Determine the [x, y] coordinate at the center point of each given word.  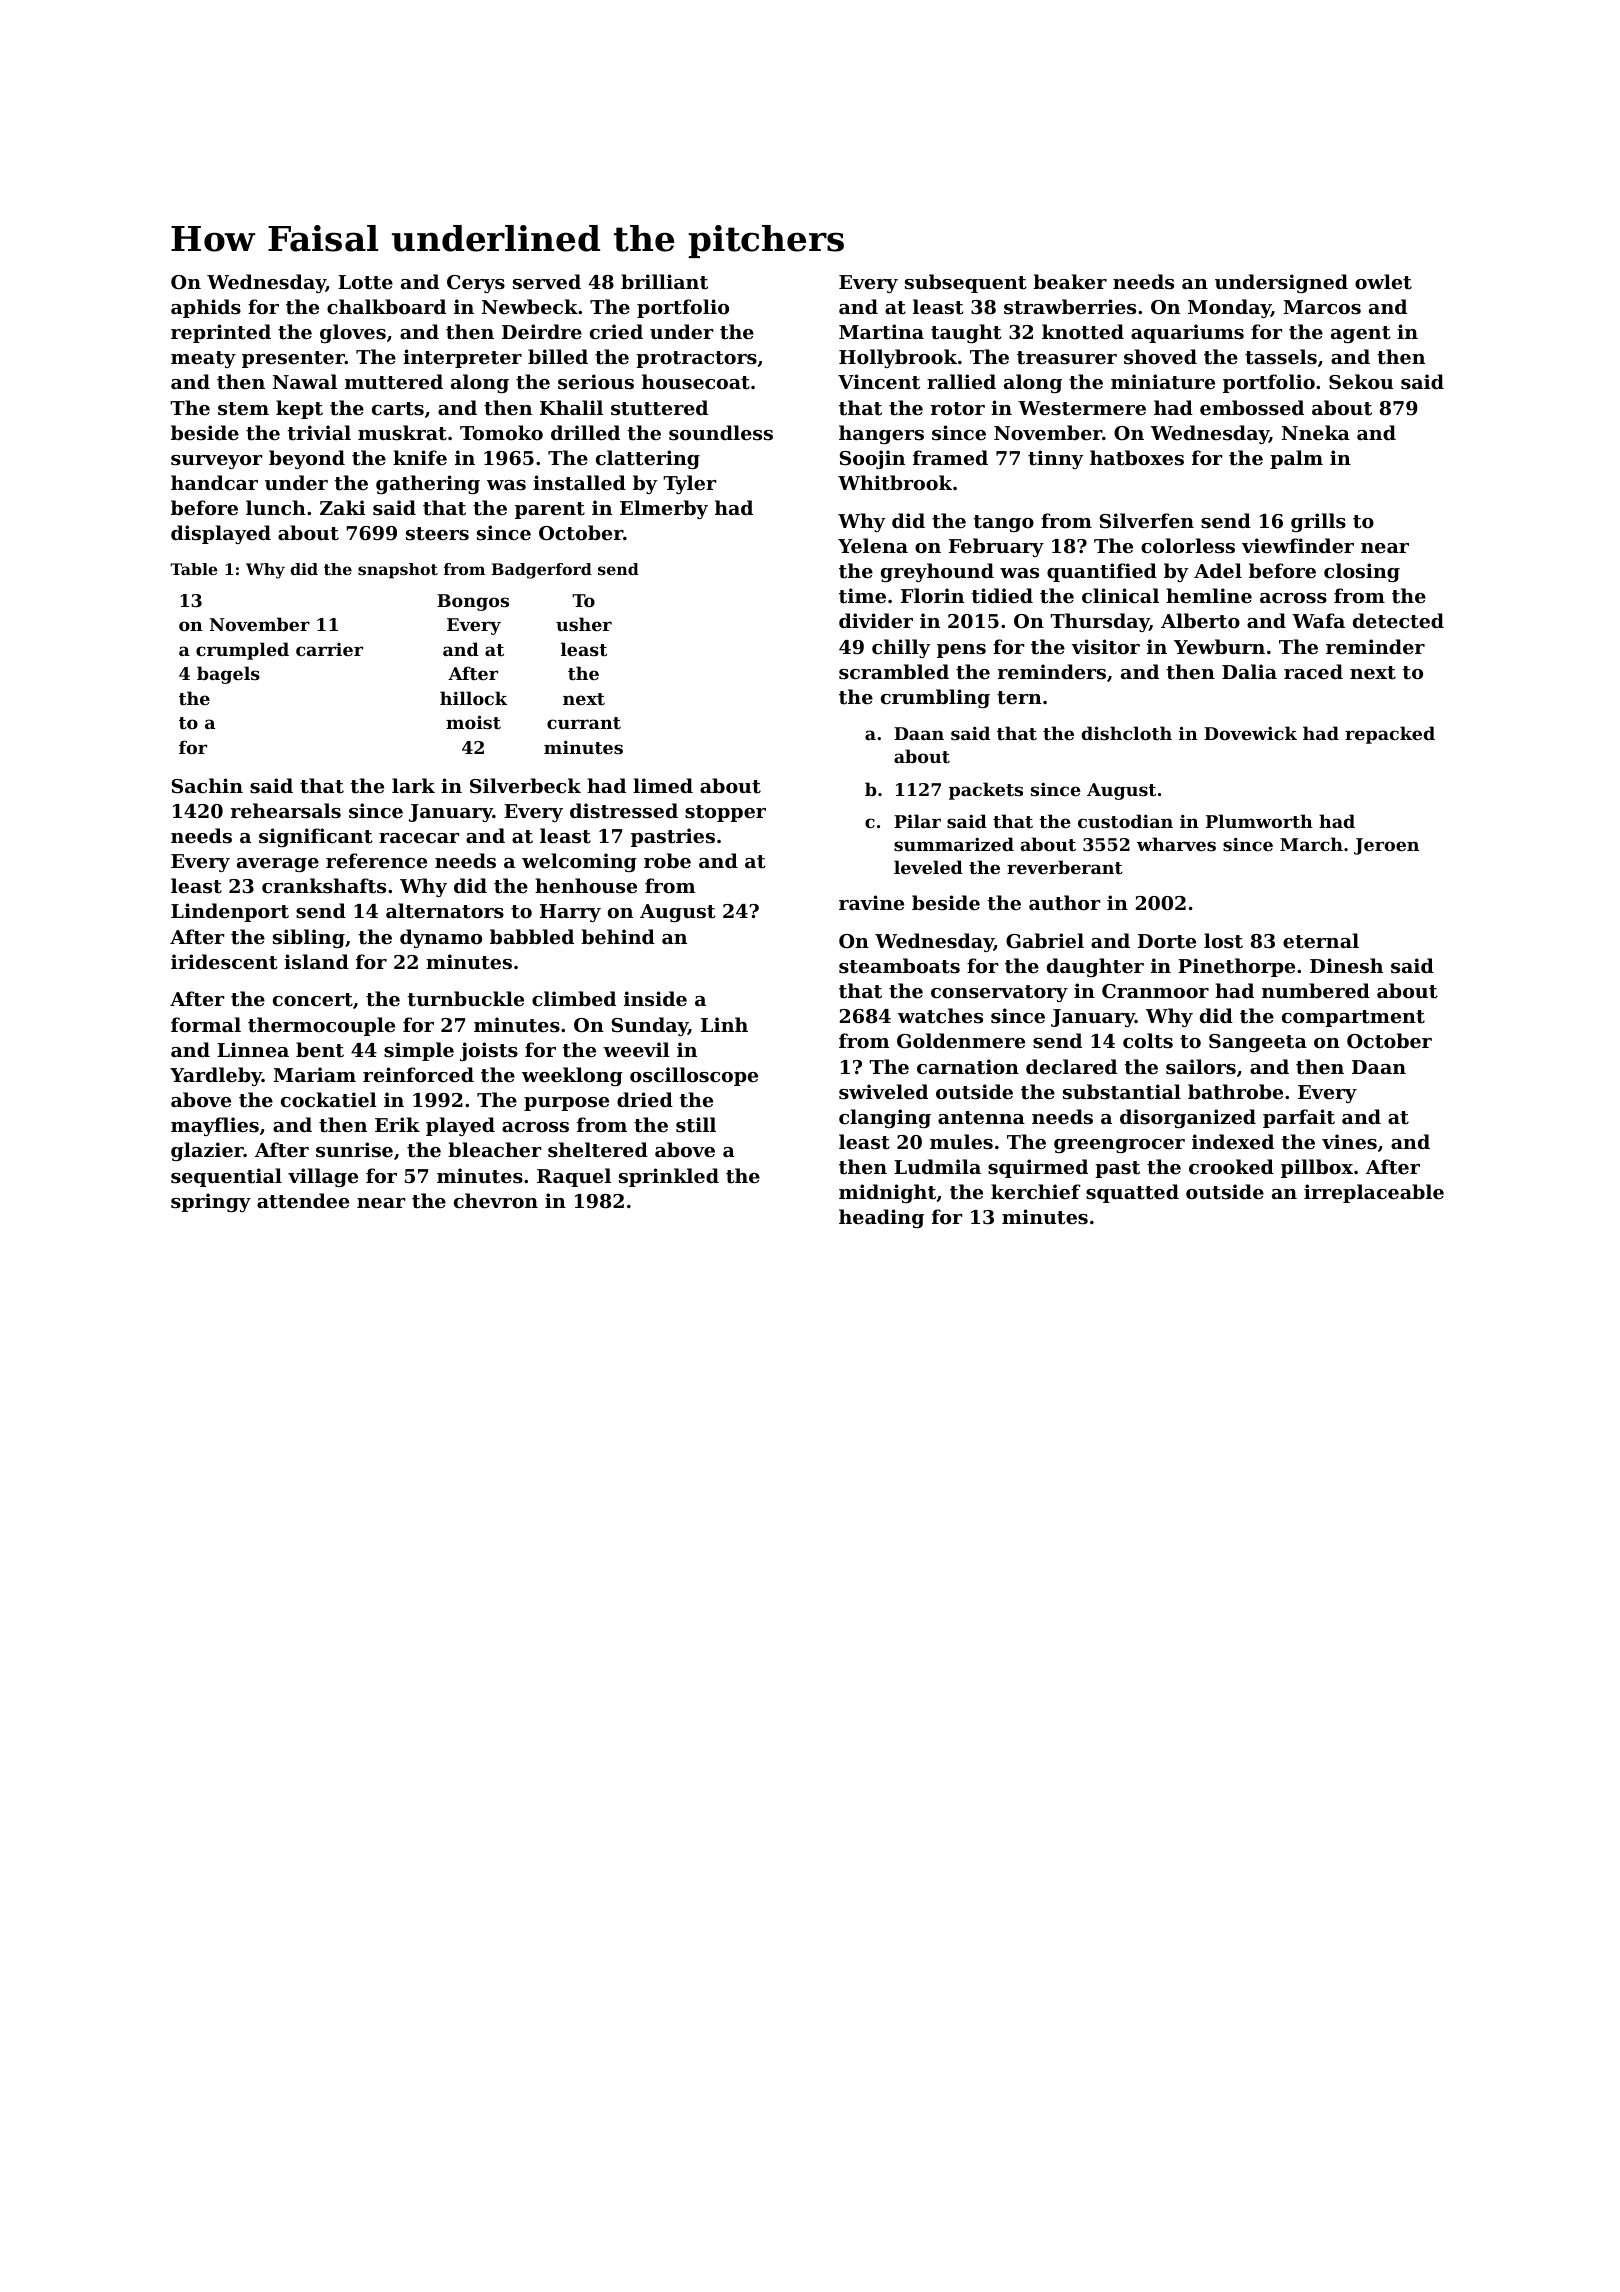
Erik [397, 1124]
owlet [1383, 282]
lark [413, 785]
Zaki [343, 507]
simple [419, 1051]
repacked [1390, 735]
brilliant [664, 282]
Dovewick [1250, 733]
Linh [724, 1024]
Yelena [873, 545]
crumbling [935, 698]
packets [986, 791]
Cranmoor [1155, 991]
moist [473, 722]
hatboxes [1137, 457]
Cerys [476, 284]
